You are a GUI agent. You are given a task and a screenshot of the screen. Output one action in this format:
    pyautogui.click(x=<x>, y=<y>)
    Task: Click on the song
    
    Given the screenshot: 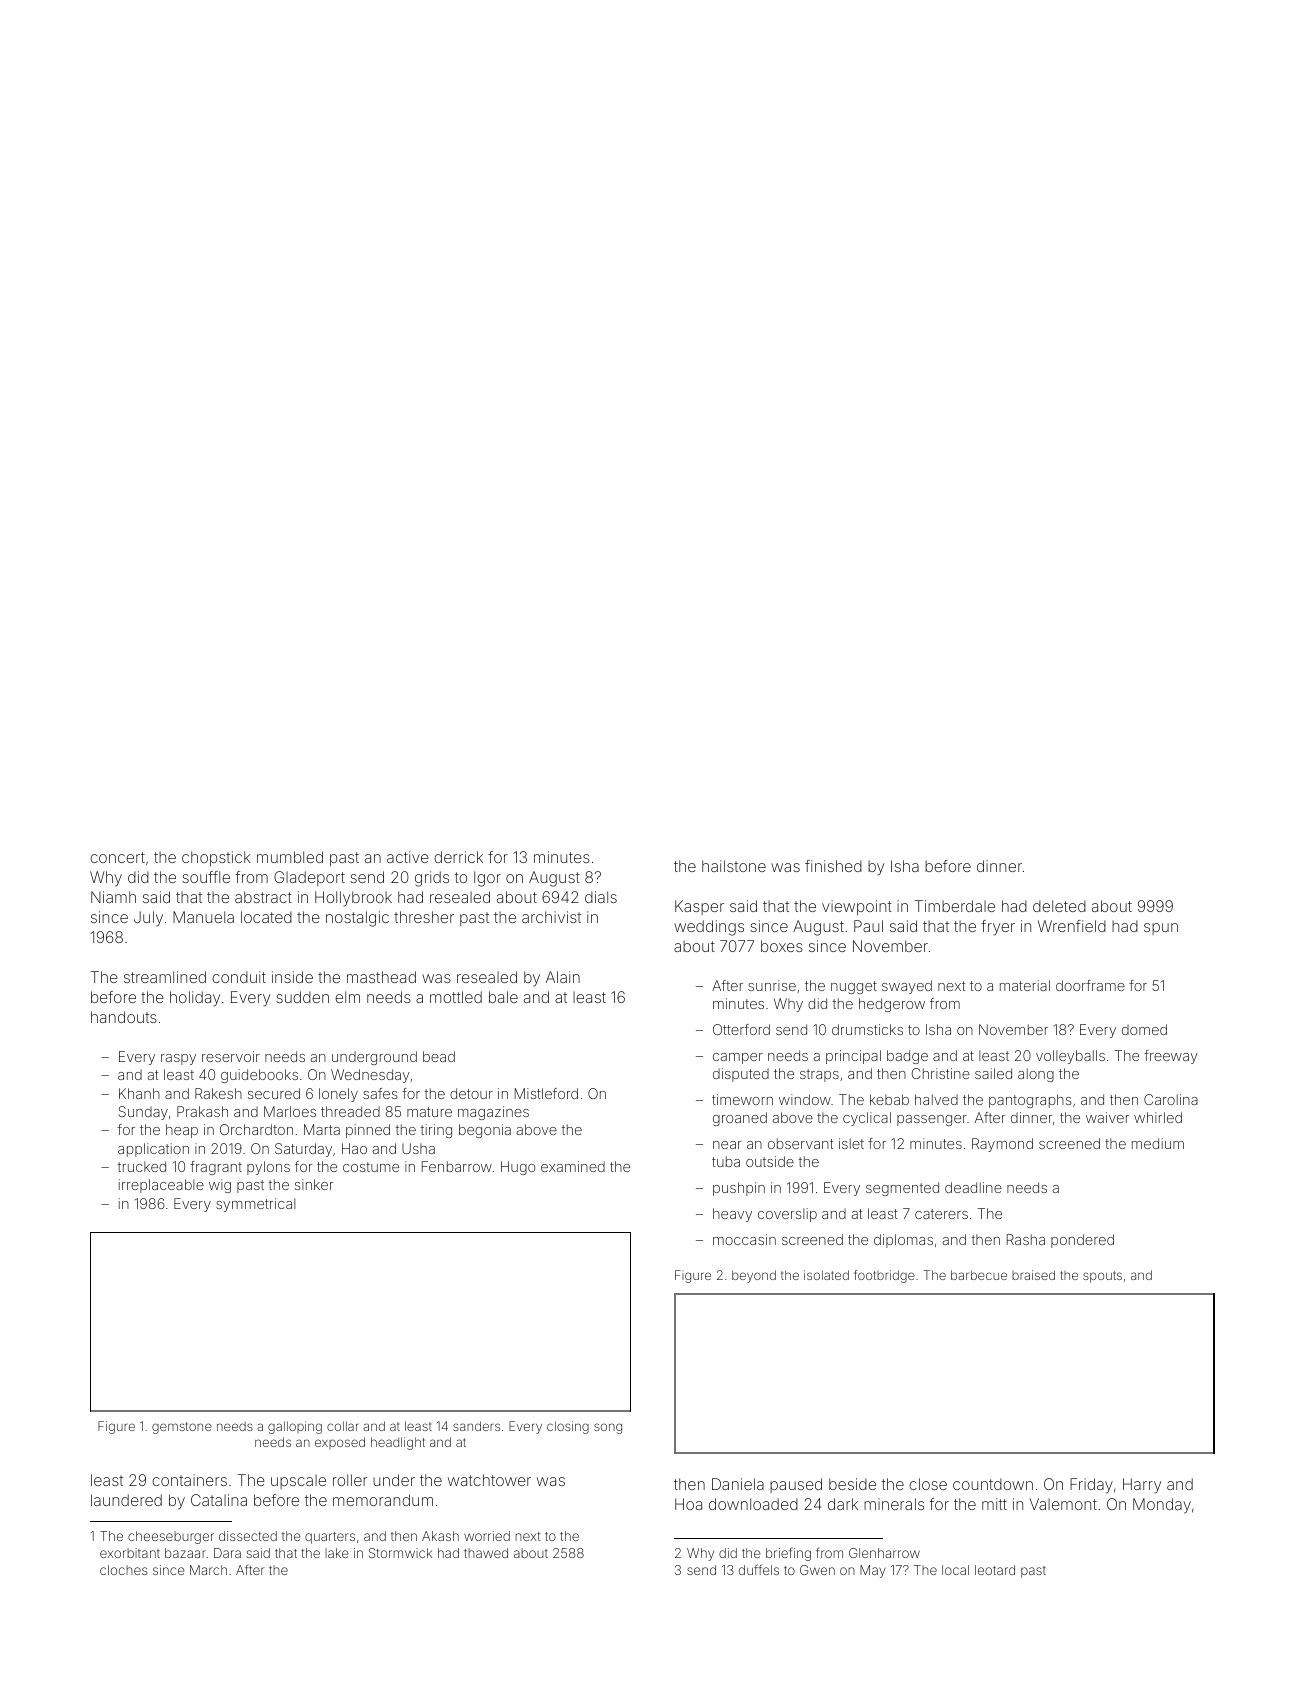 What is the action you would take?
    pyautogui.click(x=608, y=1428)
